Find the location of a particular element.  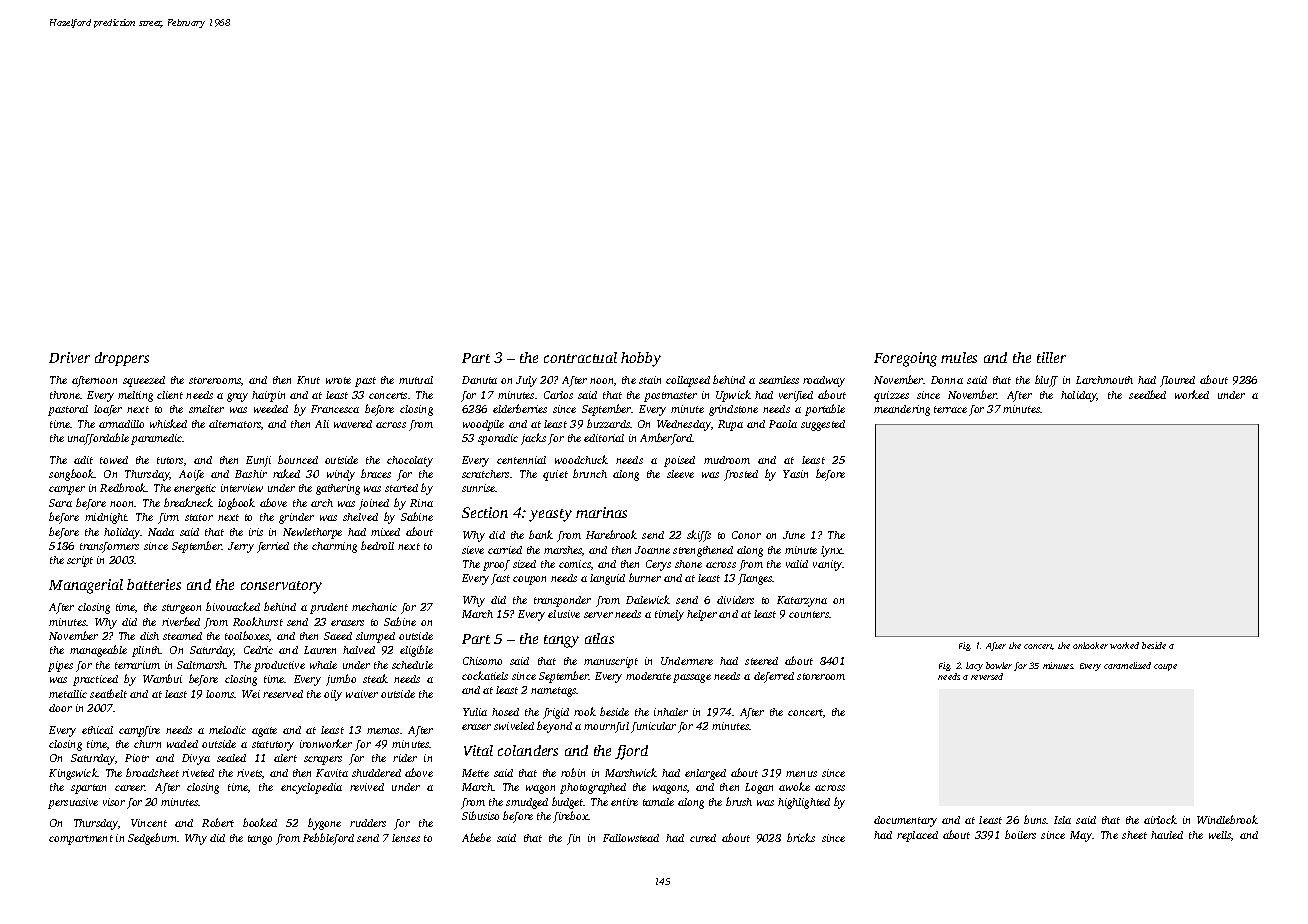

droppers is located at coordinates (122, 359).
